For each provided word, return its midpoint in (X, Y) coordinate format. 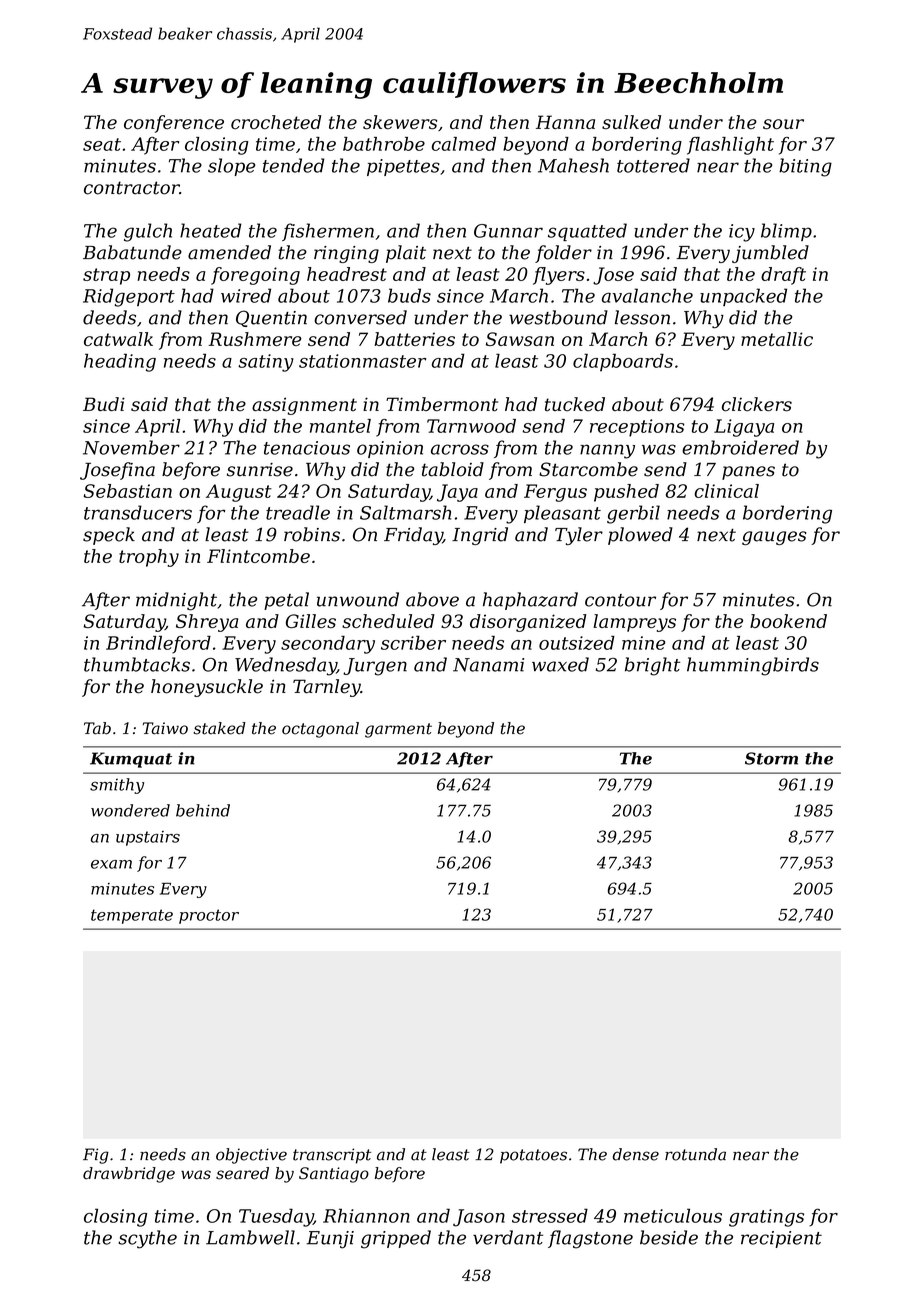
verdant (508, 1237)
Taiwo (165, 728)
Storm (771, 758)
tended (293, 165)
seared (242, 1173)
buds (409, 295)
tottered (653, 165)
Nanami (488, 665)
